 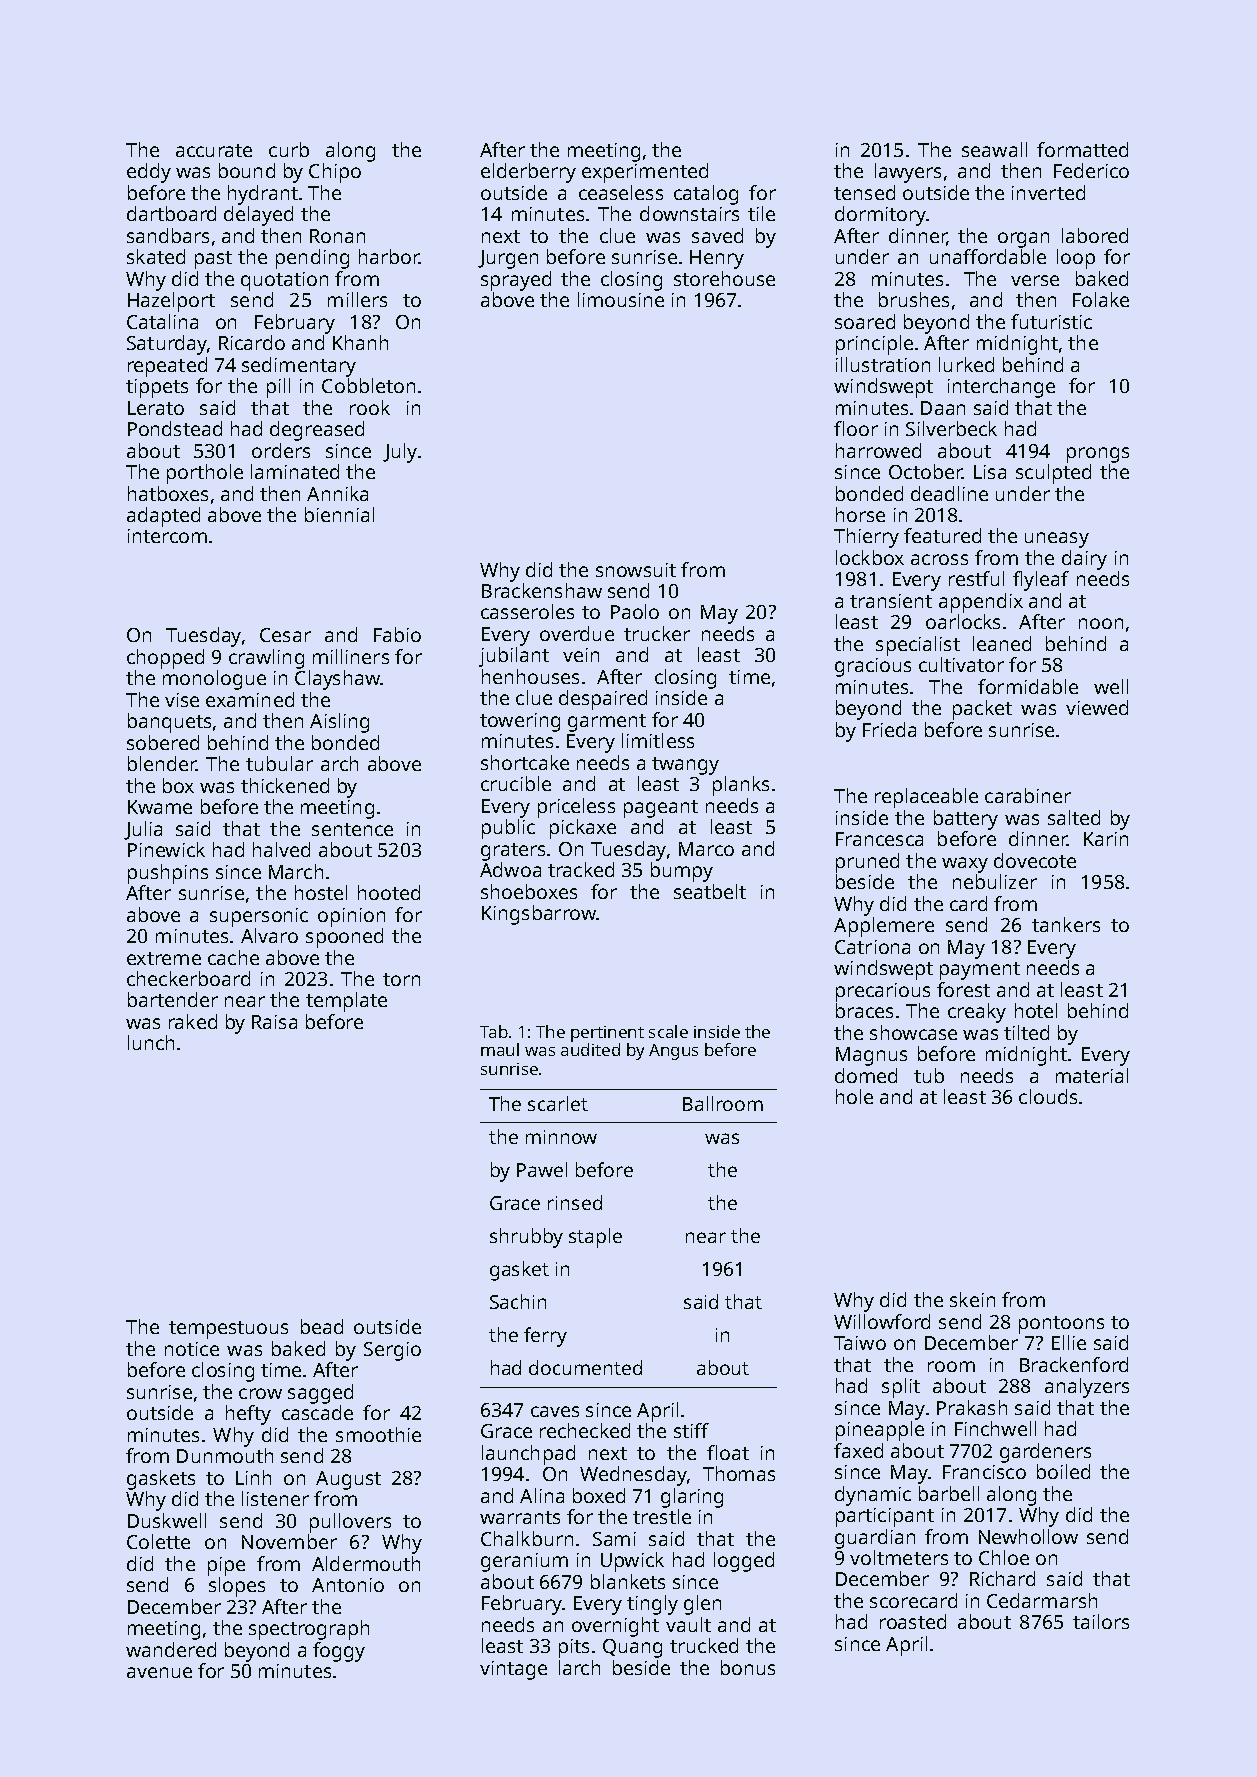 What do you see at coordinates (645, 173) in the document?
I see `experimented` at bounding box center [645, 173].
